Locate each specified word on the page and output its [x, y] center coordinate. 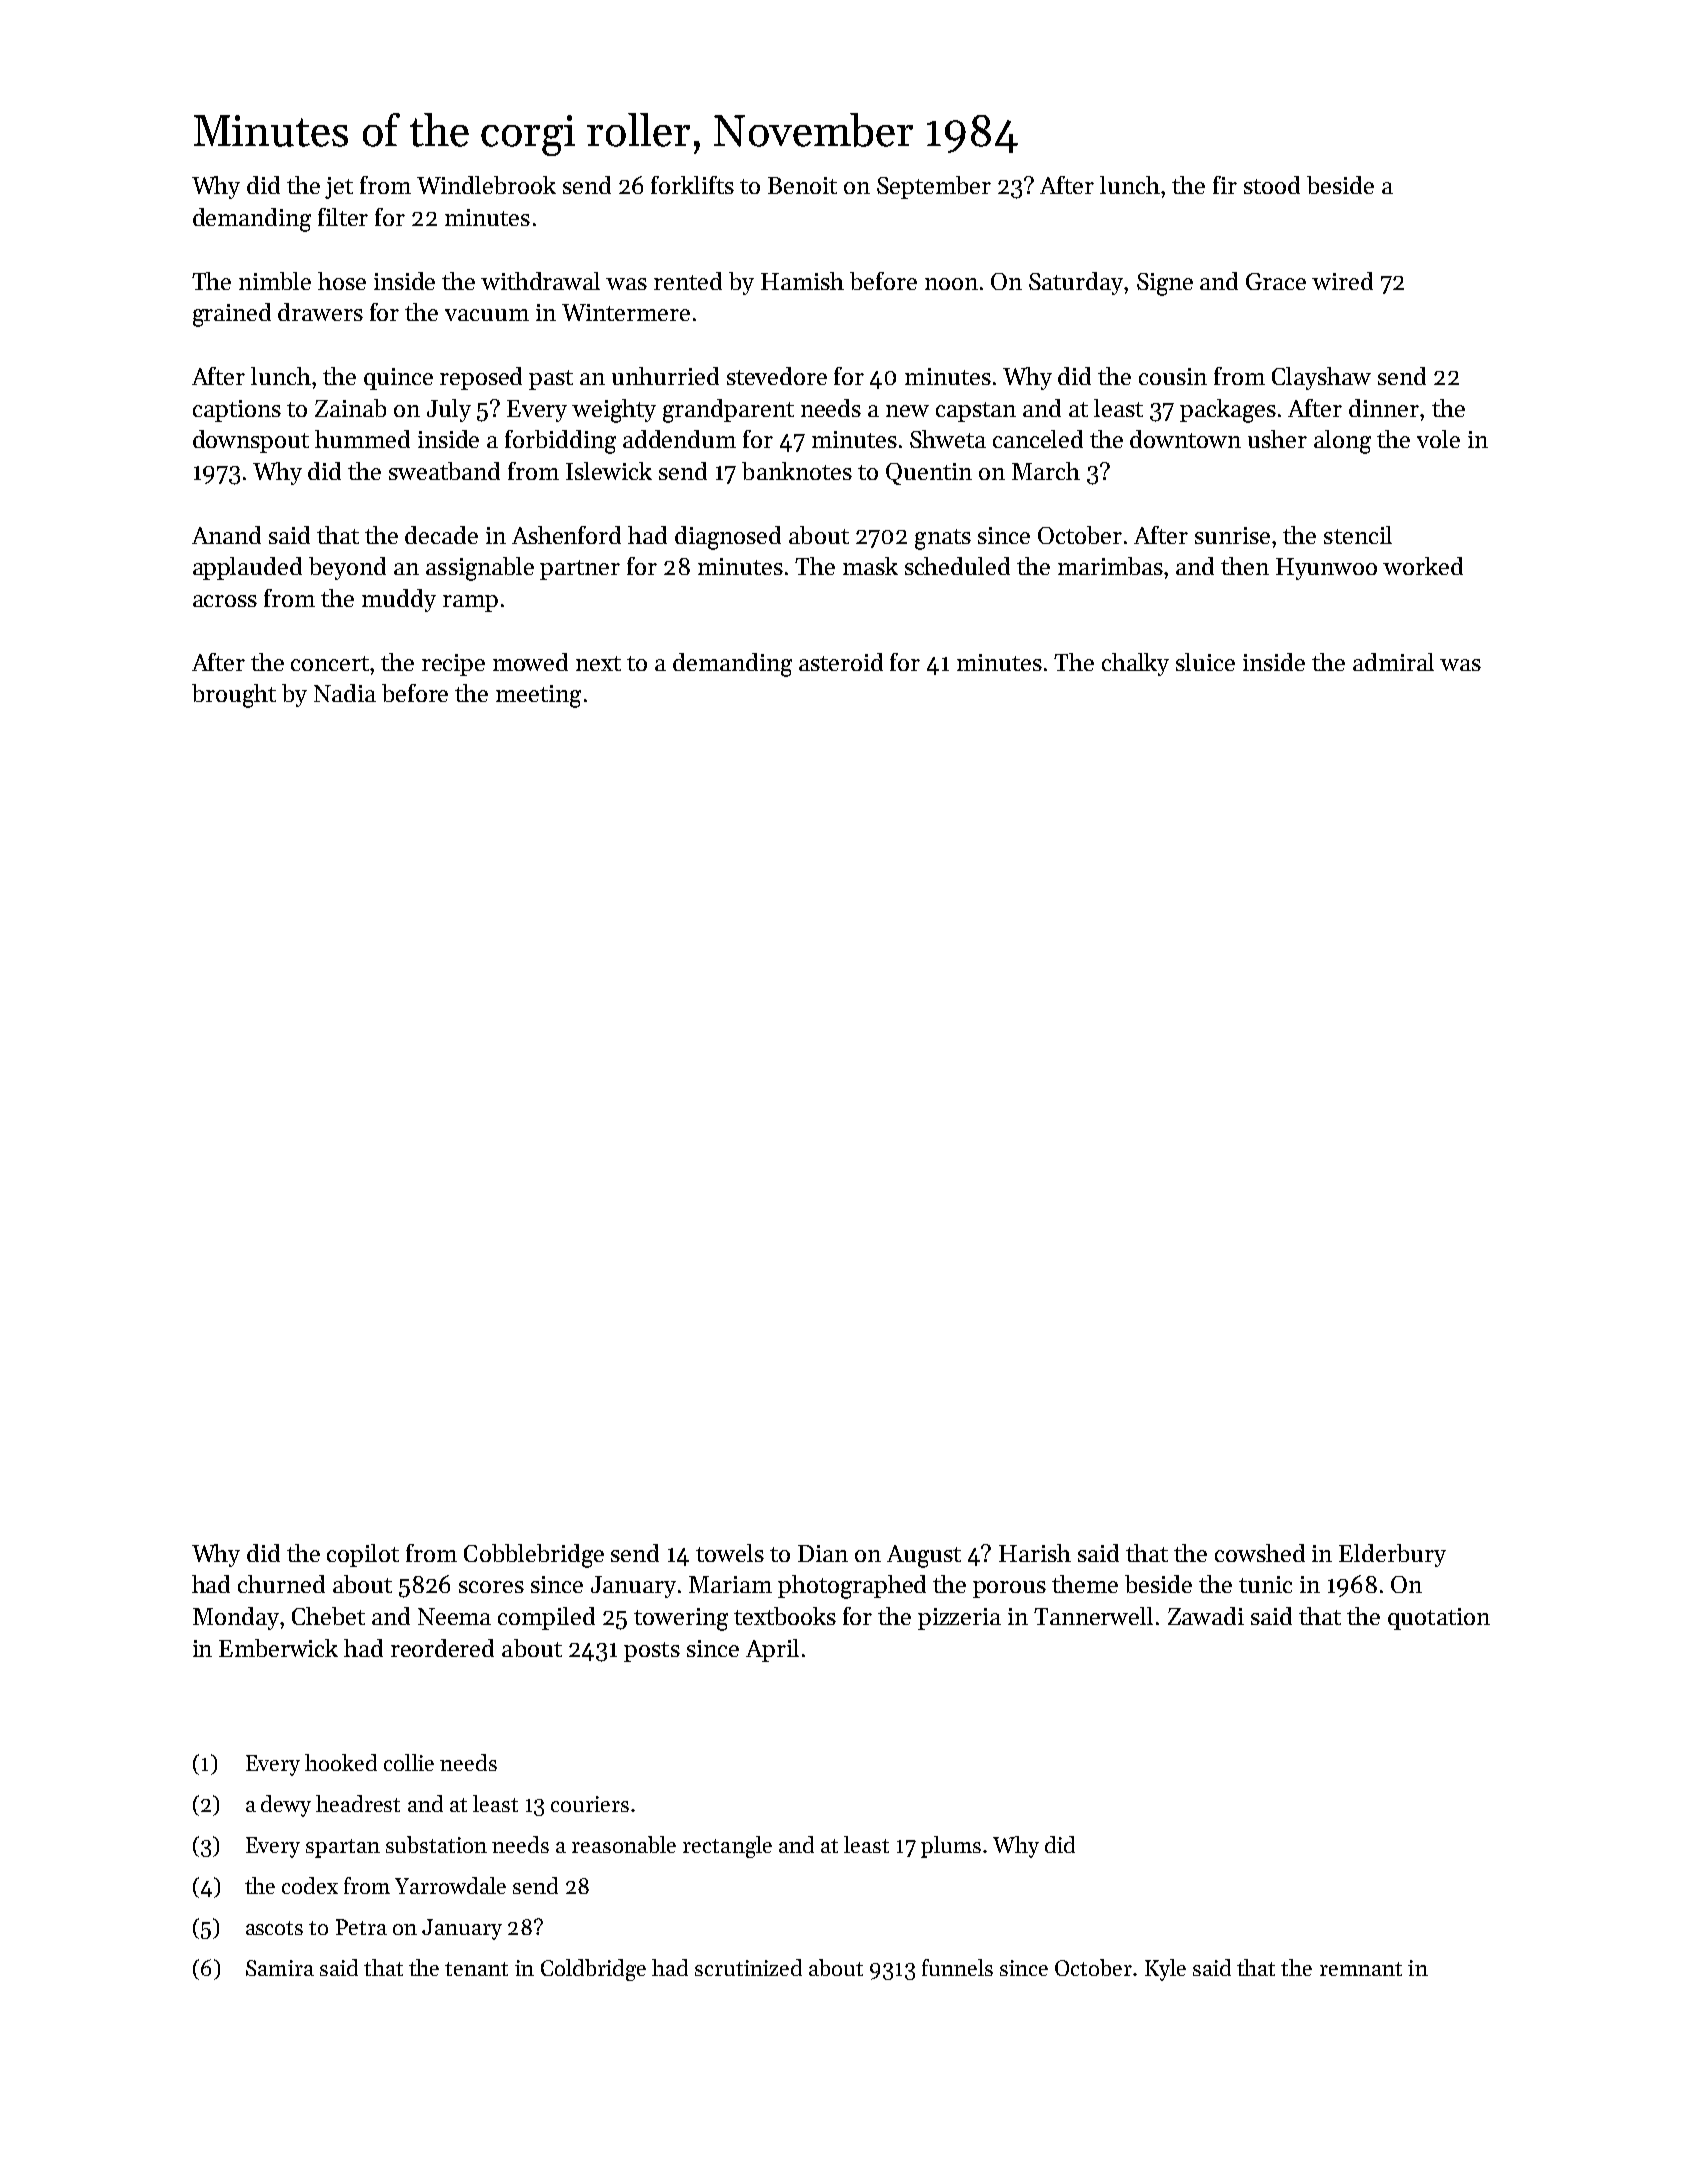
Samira [280, 1968]
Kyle [1165, 1970]
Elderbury [1392, 1555]
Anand [226, 535]
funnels [957, 1967]
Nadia [345, 693]
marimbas [1110, 566]
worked [1423, 566]
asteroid [841, 662]
